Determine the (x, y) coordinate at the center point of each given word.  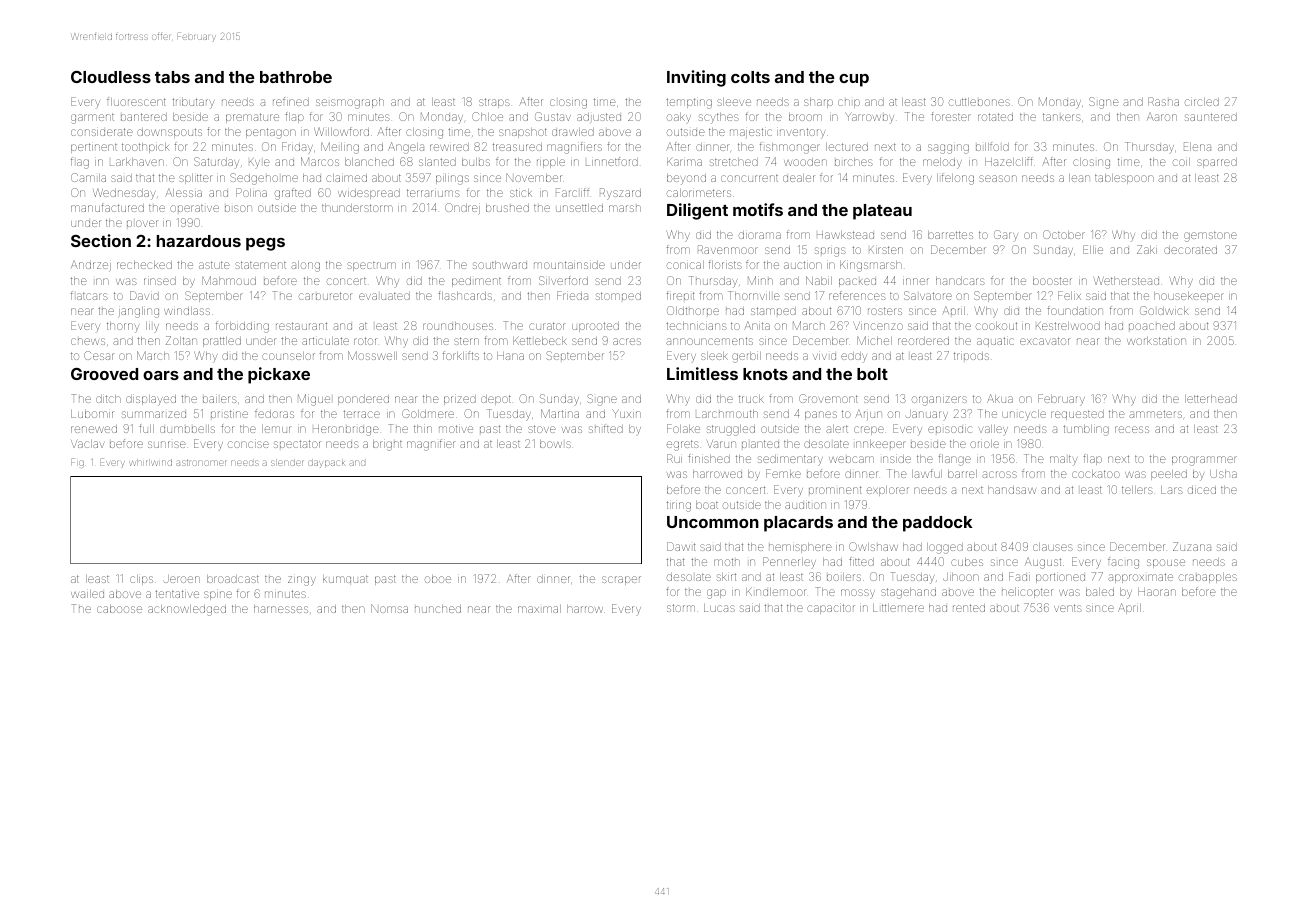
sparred (1217, 163)
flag (80, 163)
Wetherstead (1126, 280)
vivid (824, 356)
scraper (621, 580)
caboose (119, 609)
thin (423, 429)
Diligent (697, 211)
